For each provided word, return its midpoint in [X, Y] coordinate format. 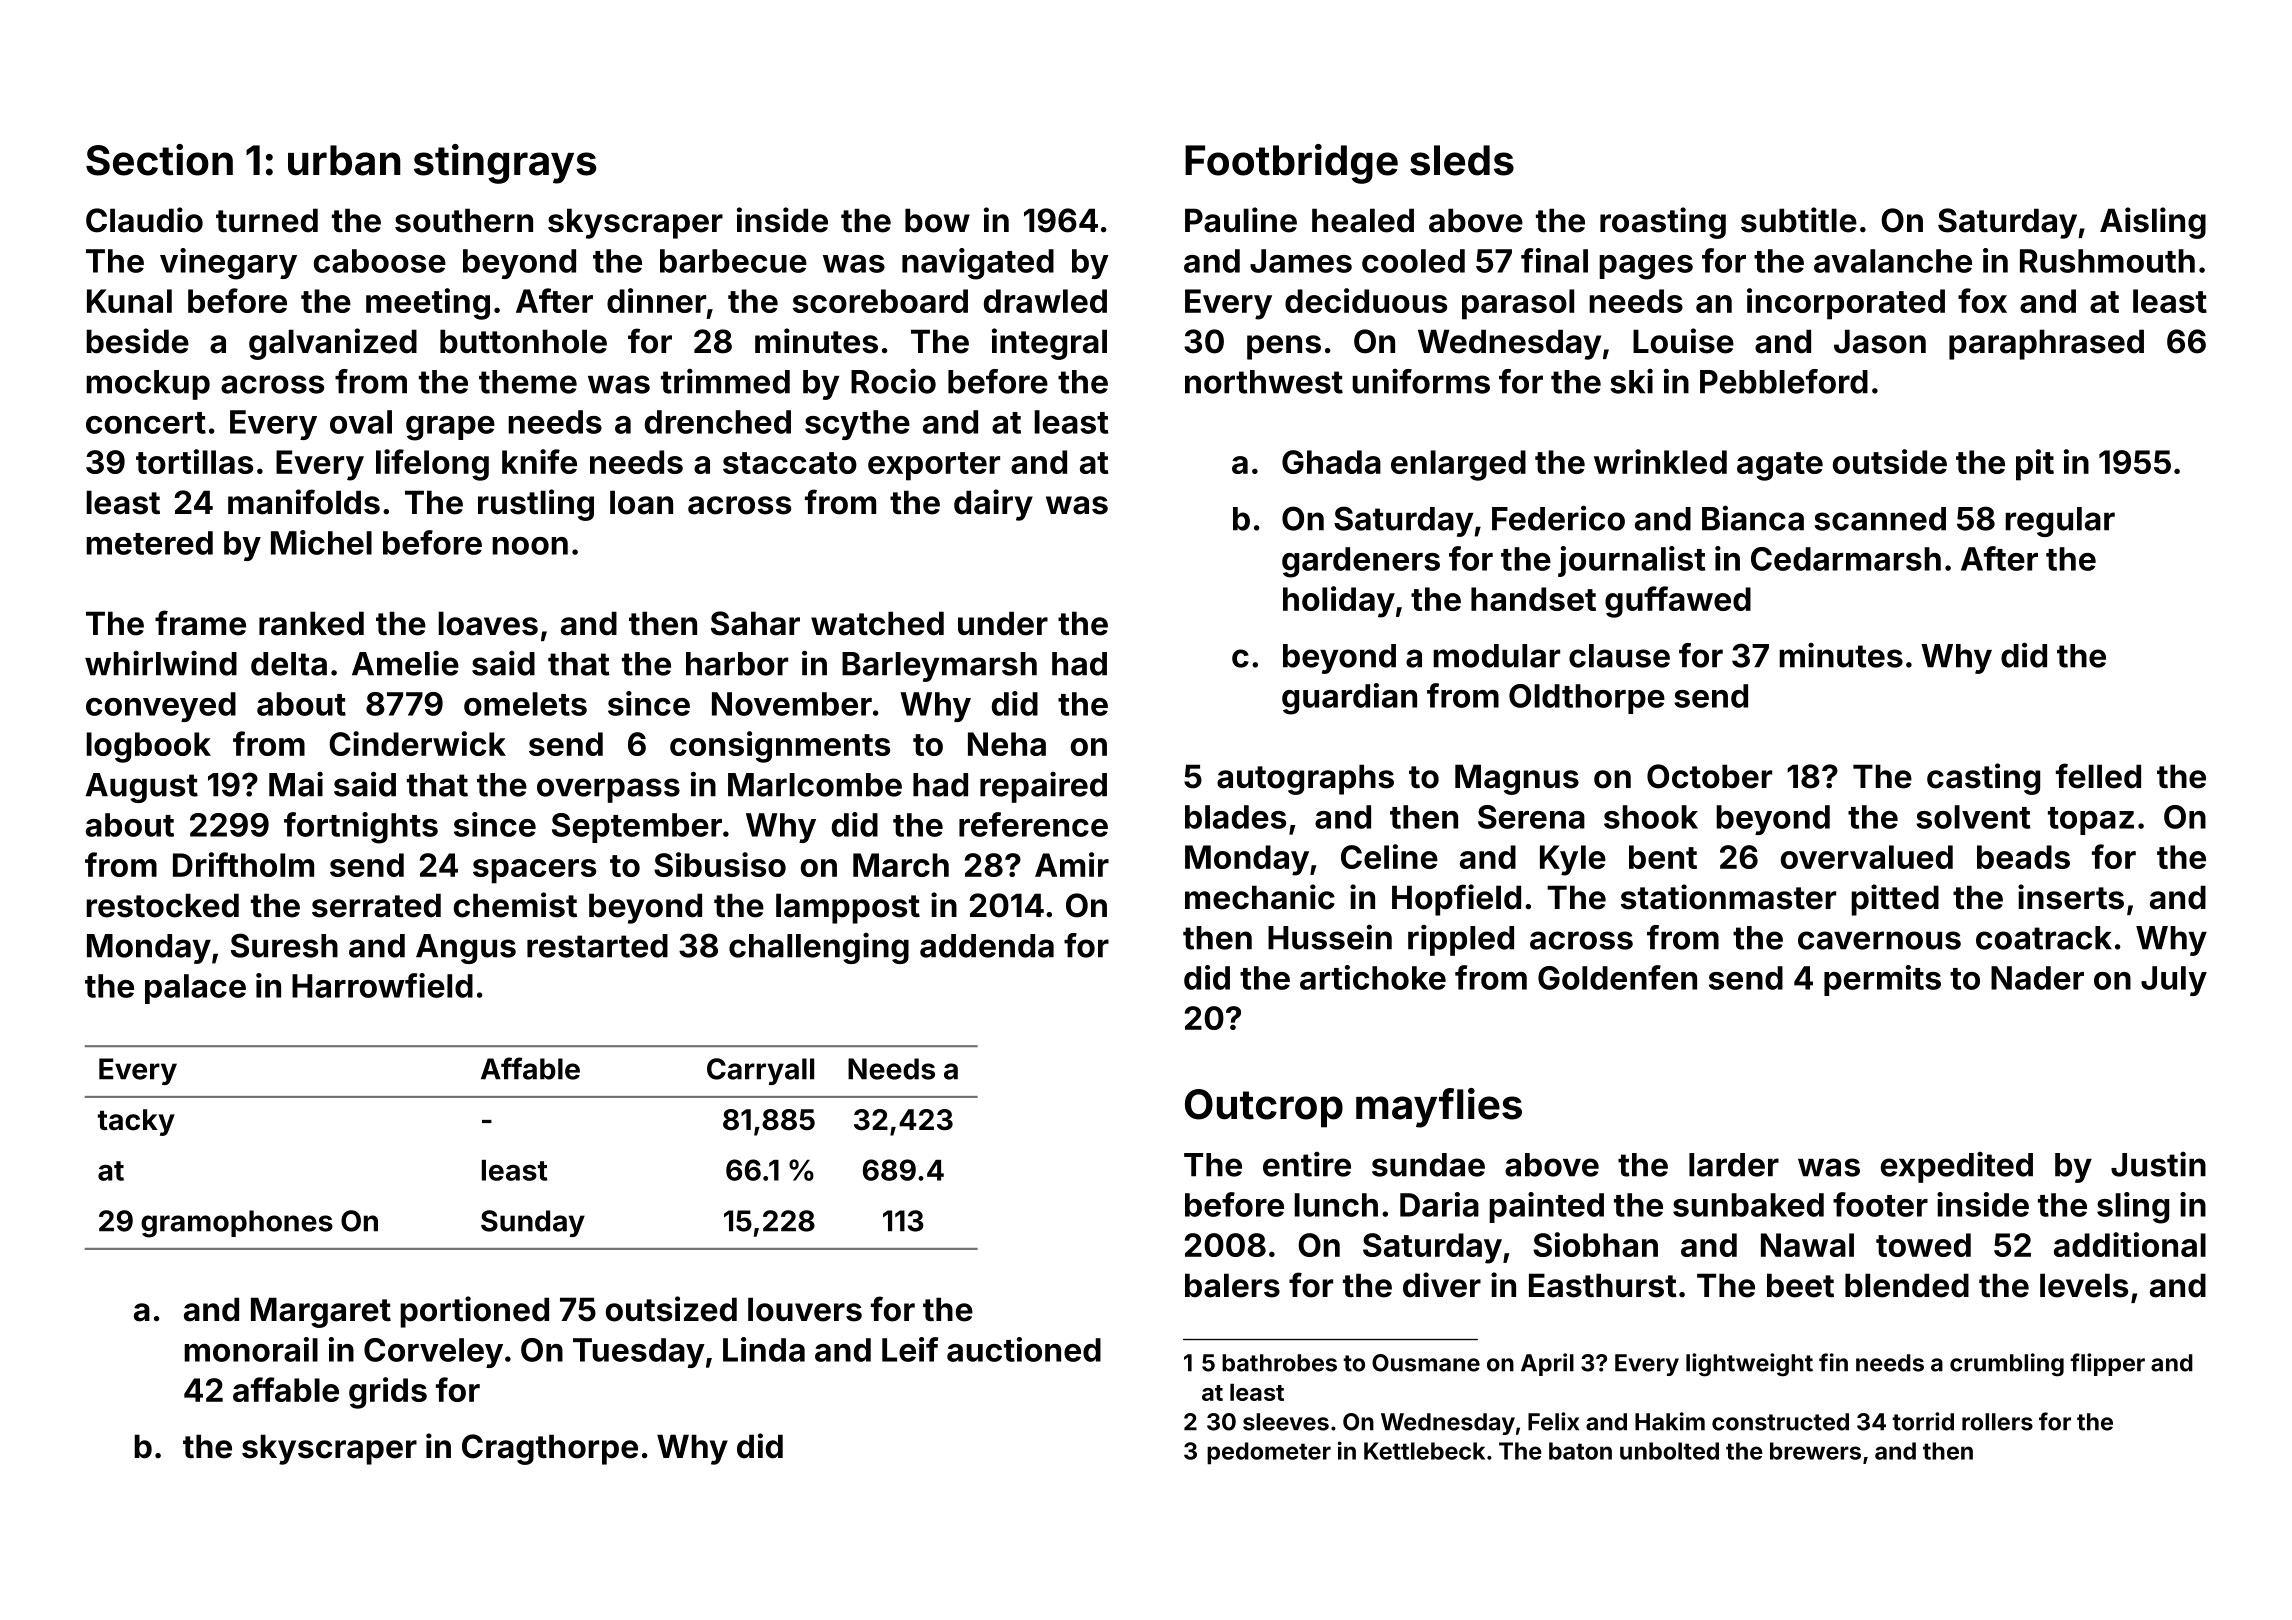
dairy [993, 505]
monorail [251, 1349]
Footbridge [1291, 164]
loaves [488, 623]
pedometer [1269, 1453]
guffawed [1678, 602]
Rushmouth [2107, 261]
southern [464, 220]
